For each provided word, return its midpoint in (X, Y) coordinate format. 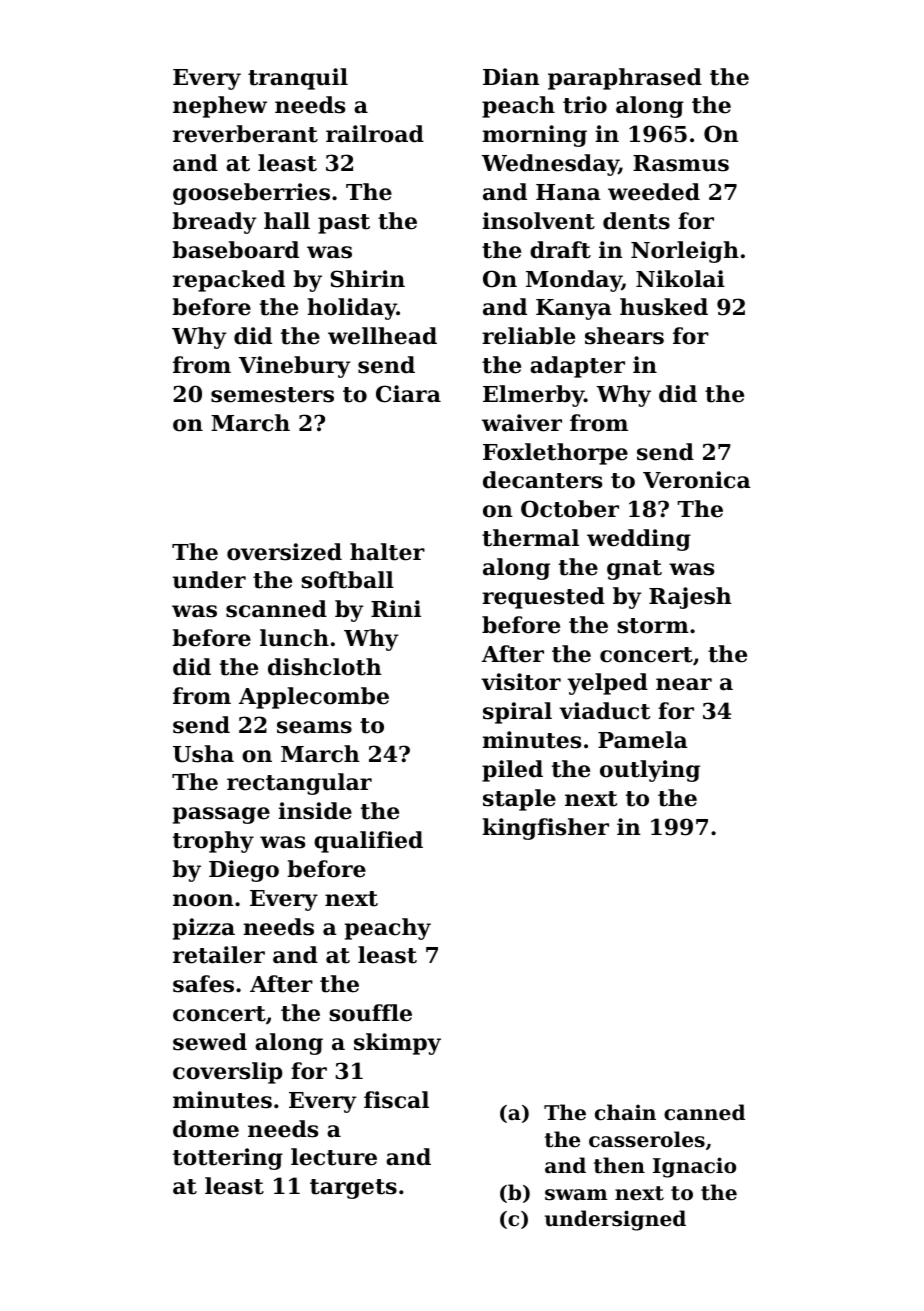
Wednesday (550, 165)
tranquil (298, 79)
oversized (284, 552)
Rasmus (681, 163)
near (684, 684)
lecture (334, 1157)
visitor (521, 682)
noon (203, 900)
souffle (370, 1013)
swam (576, 1195)
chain (625, 1112)
